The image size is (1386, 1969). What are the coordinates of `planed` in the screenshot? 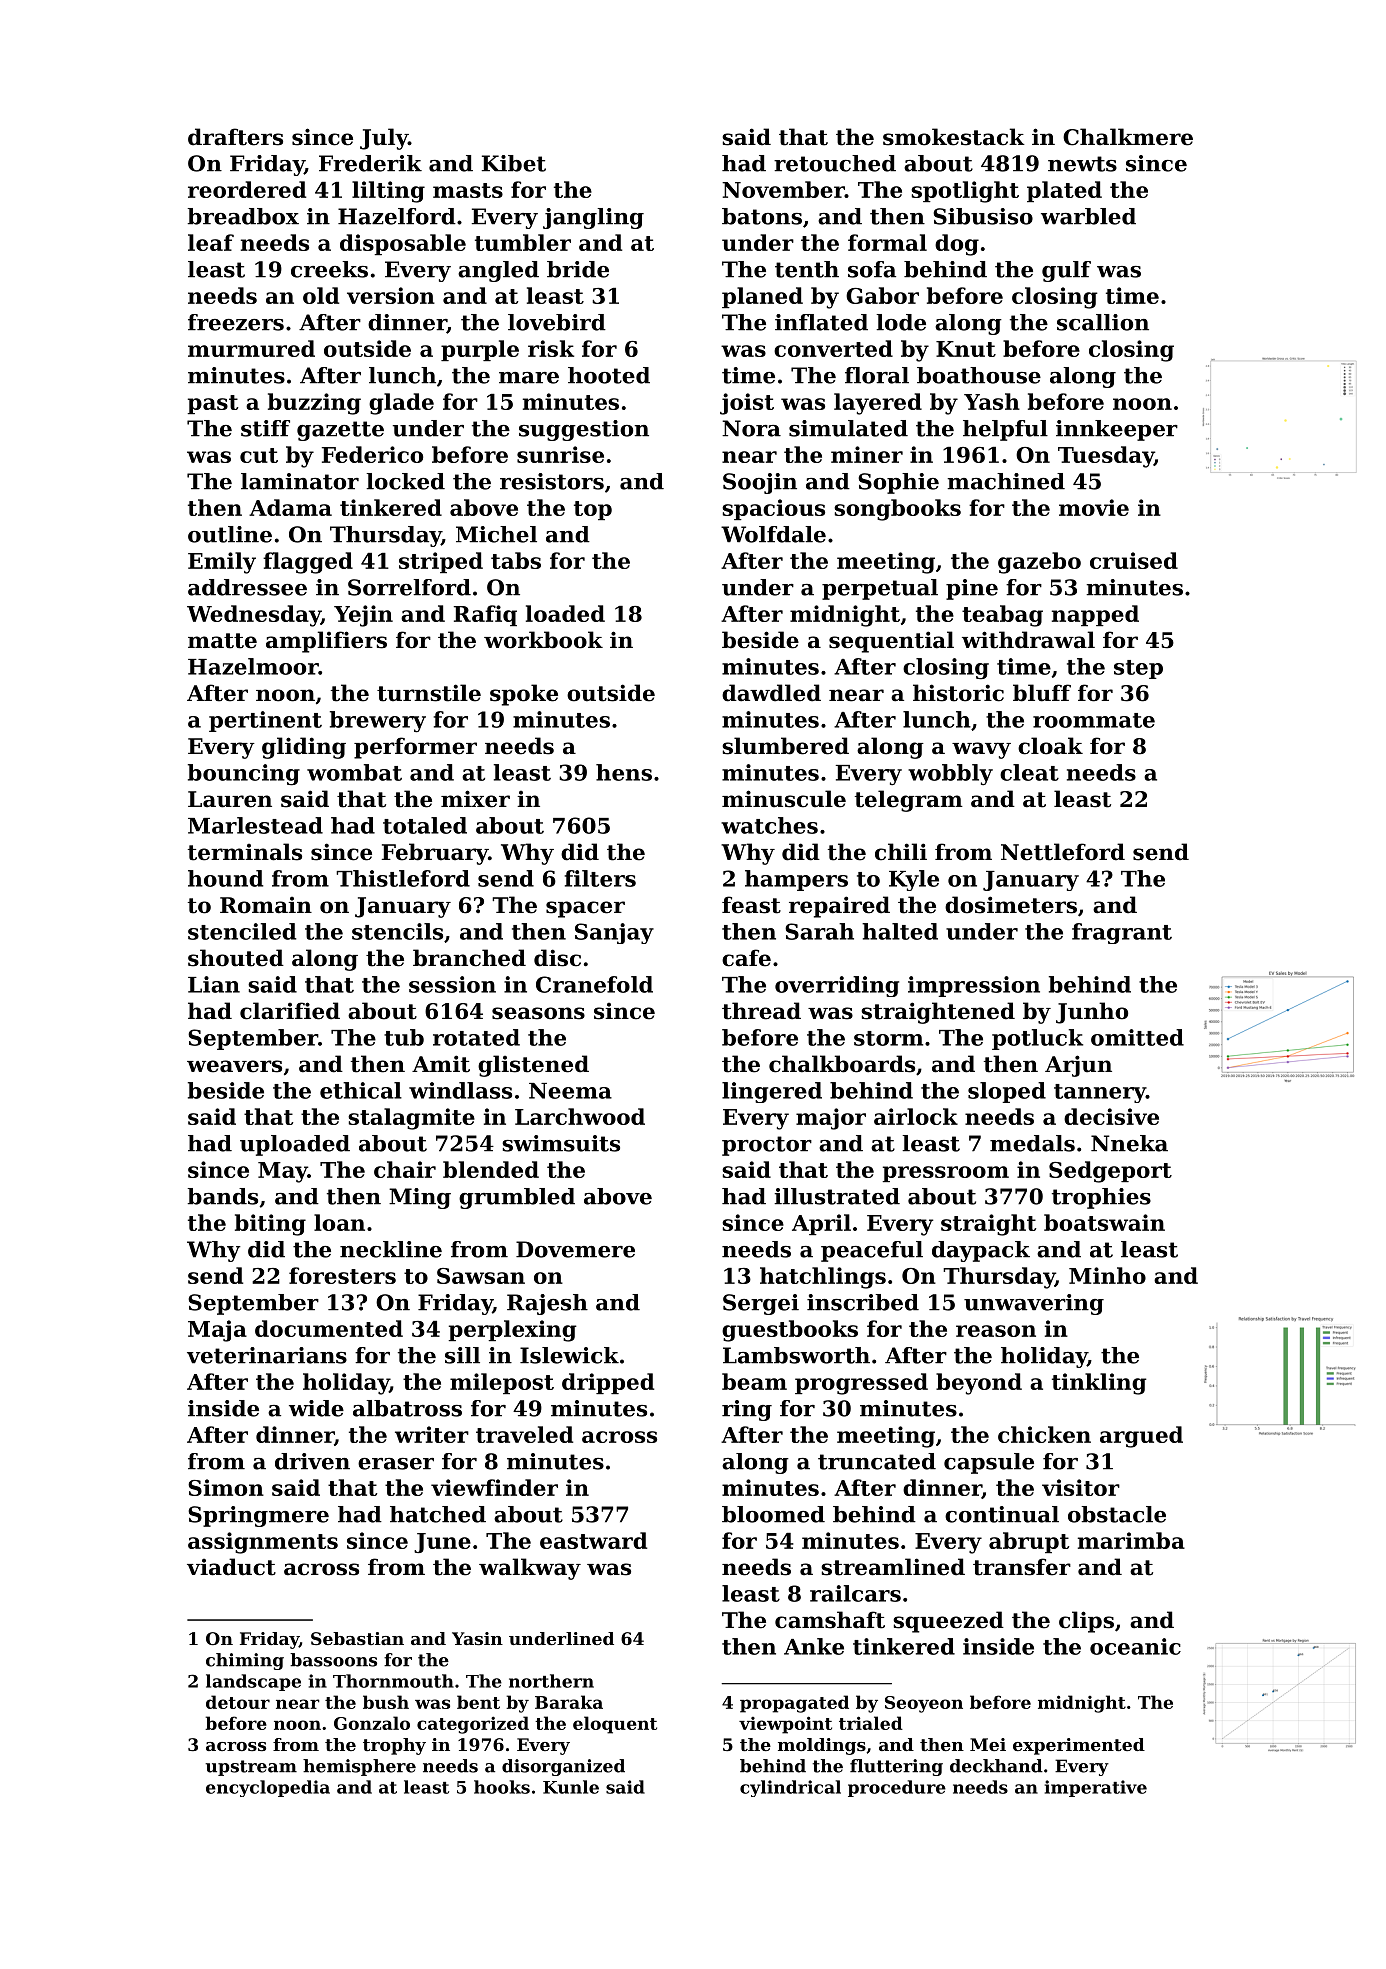 It's located at (762, 297).
